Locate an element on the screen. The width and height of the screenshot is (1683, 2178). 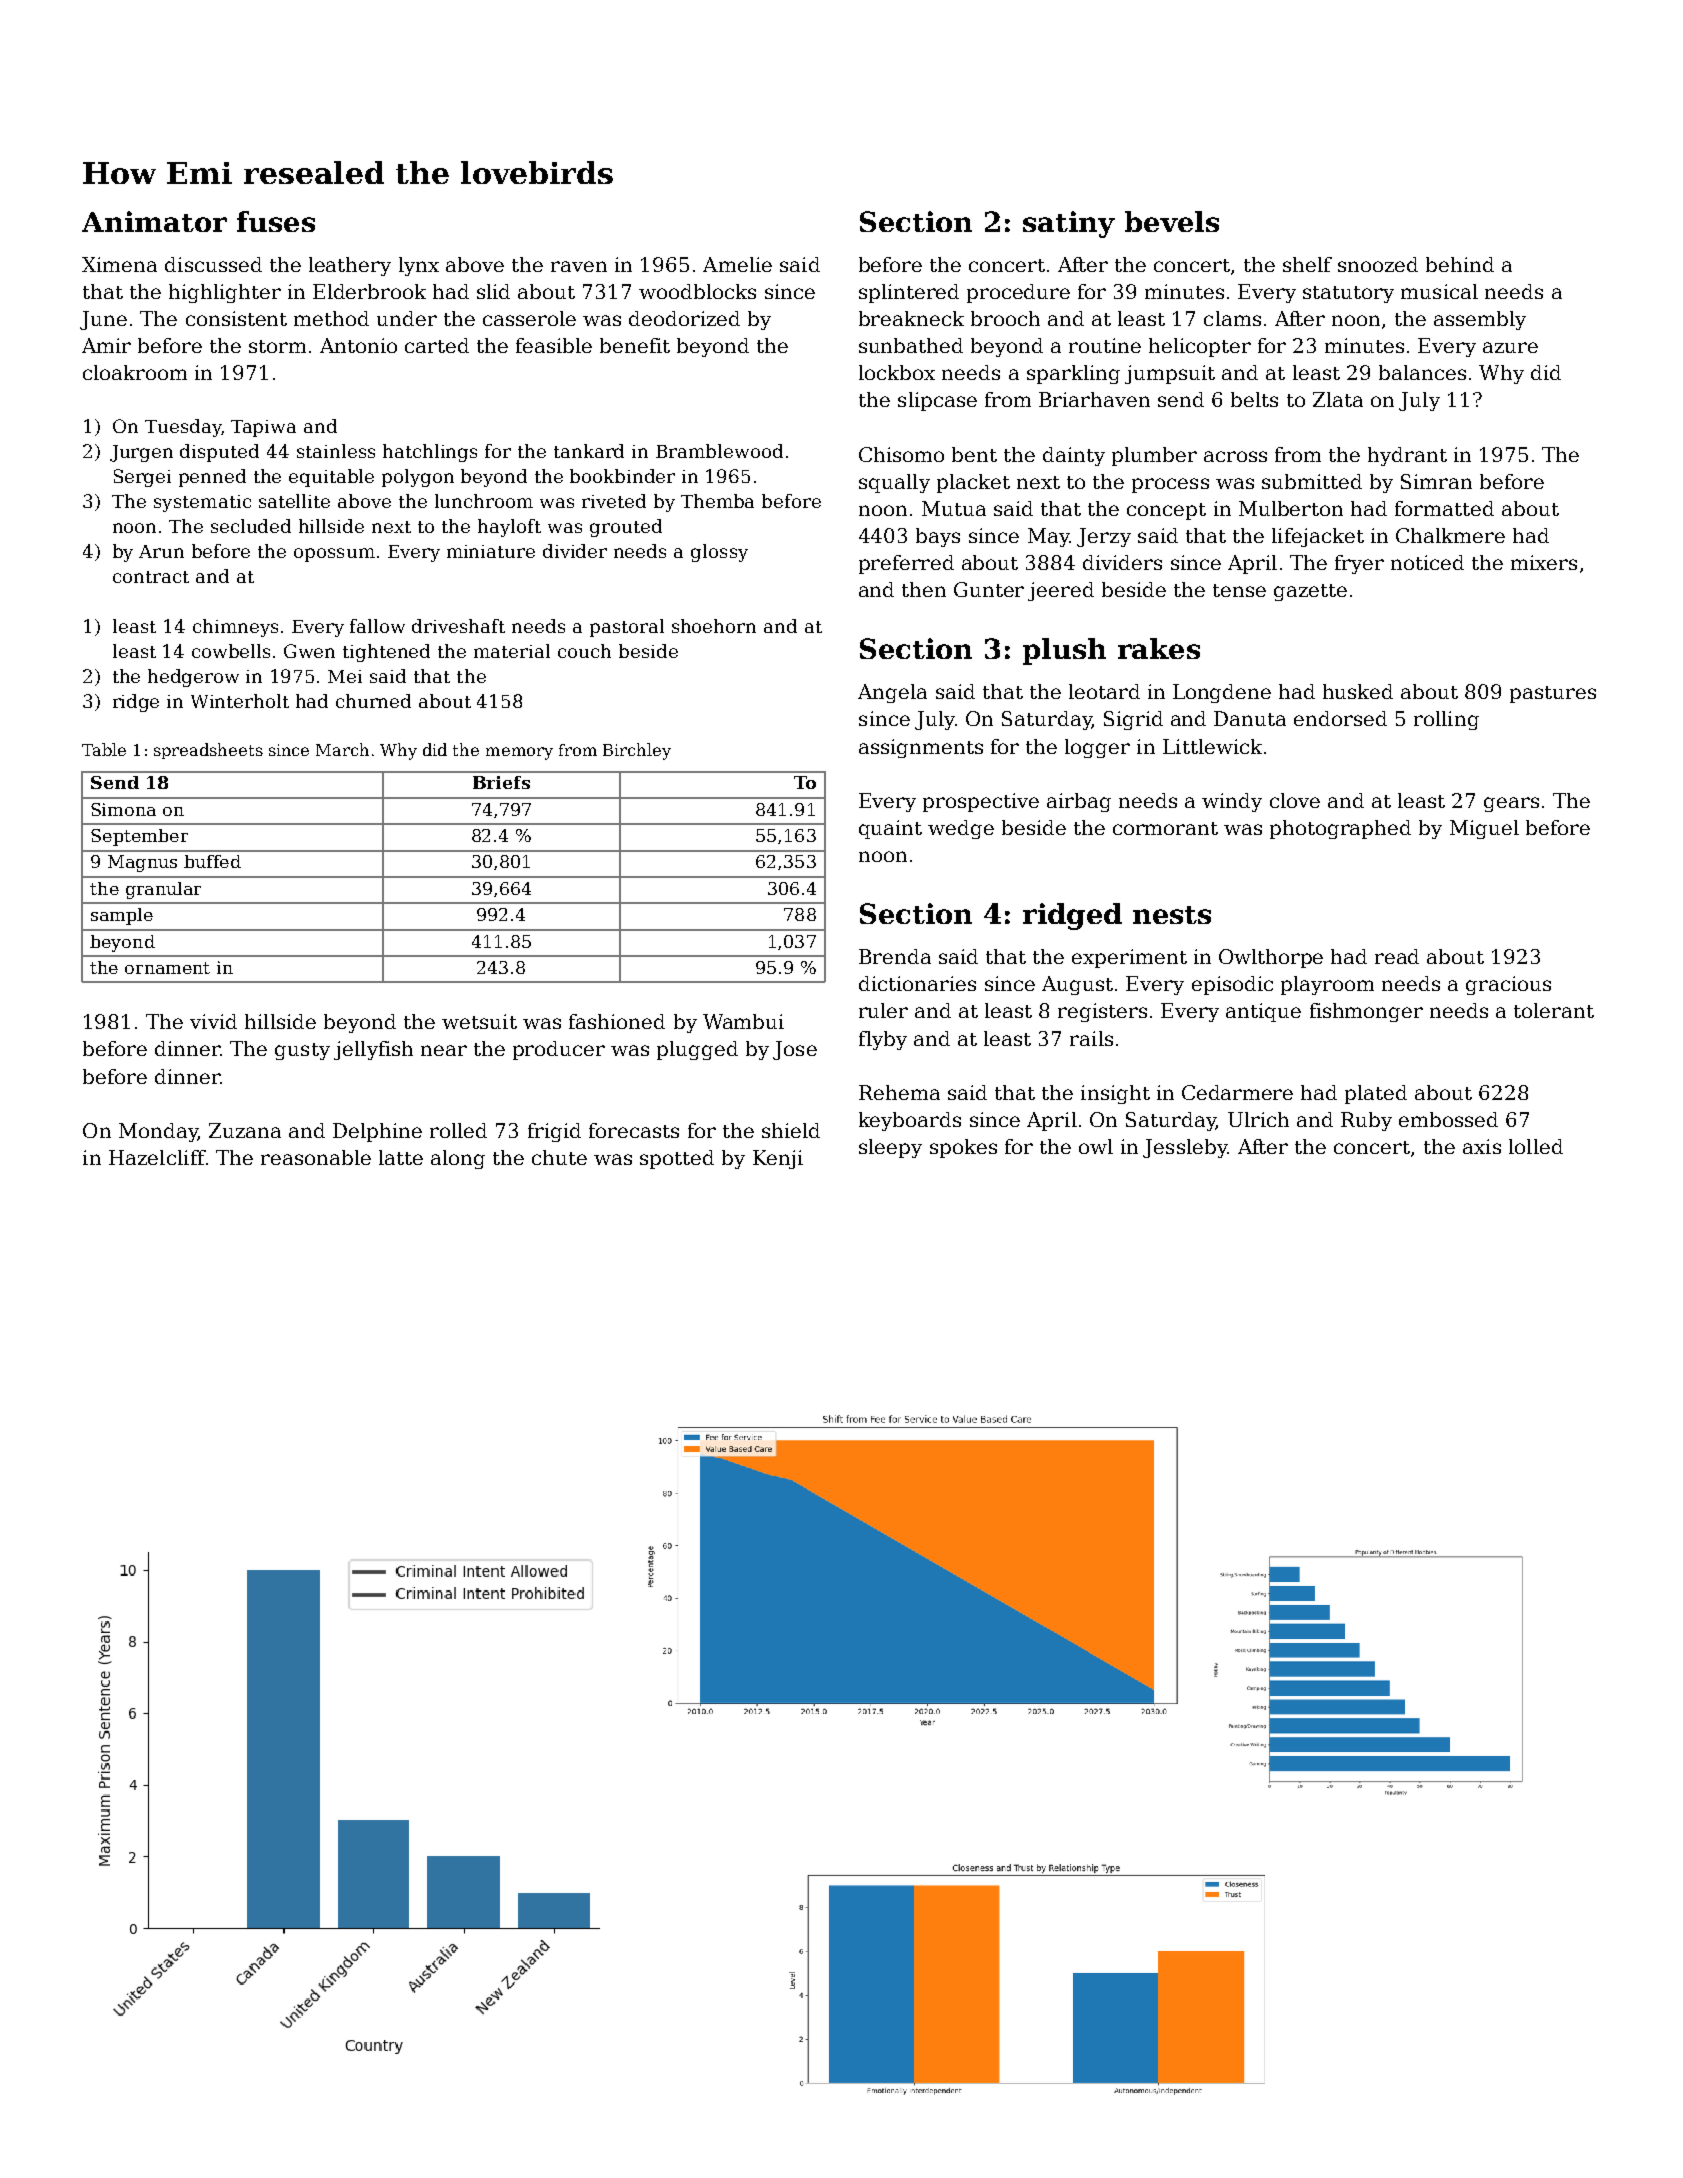
vivid is located at coordinates (213, 1021).
